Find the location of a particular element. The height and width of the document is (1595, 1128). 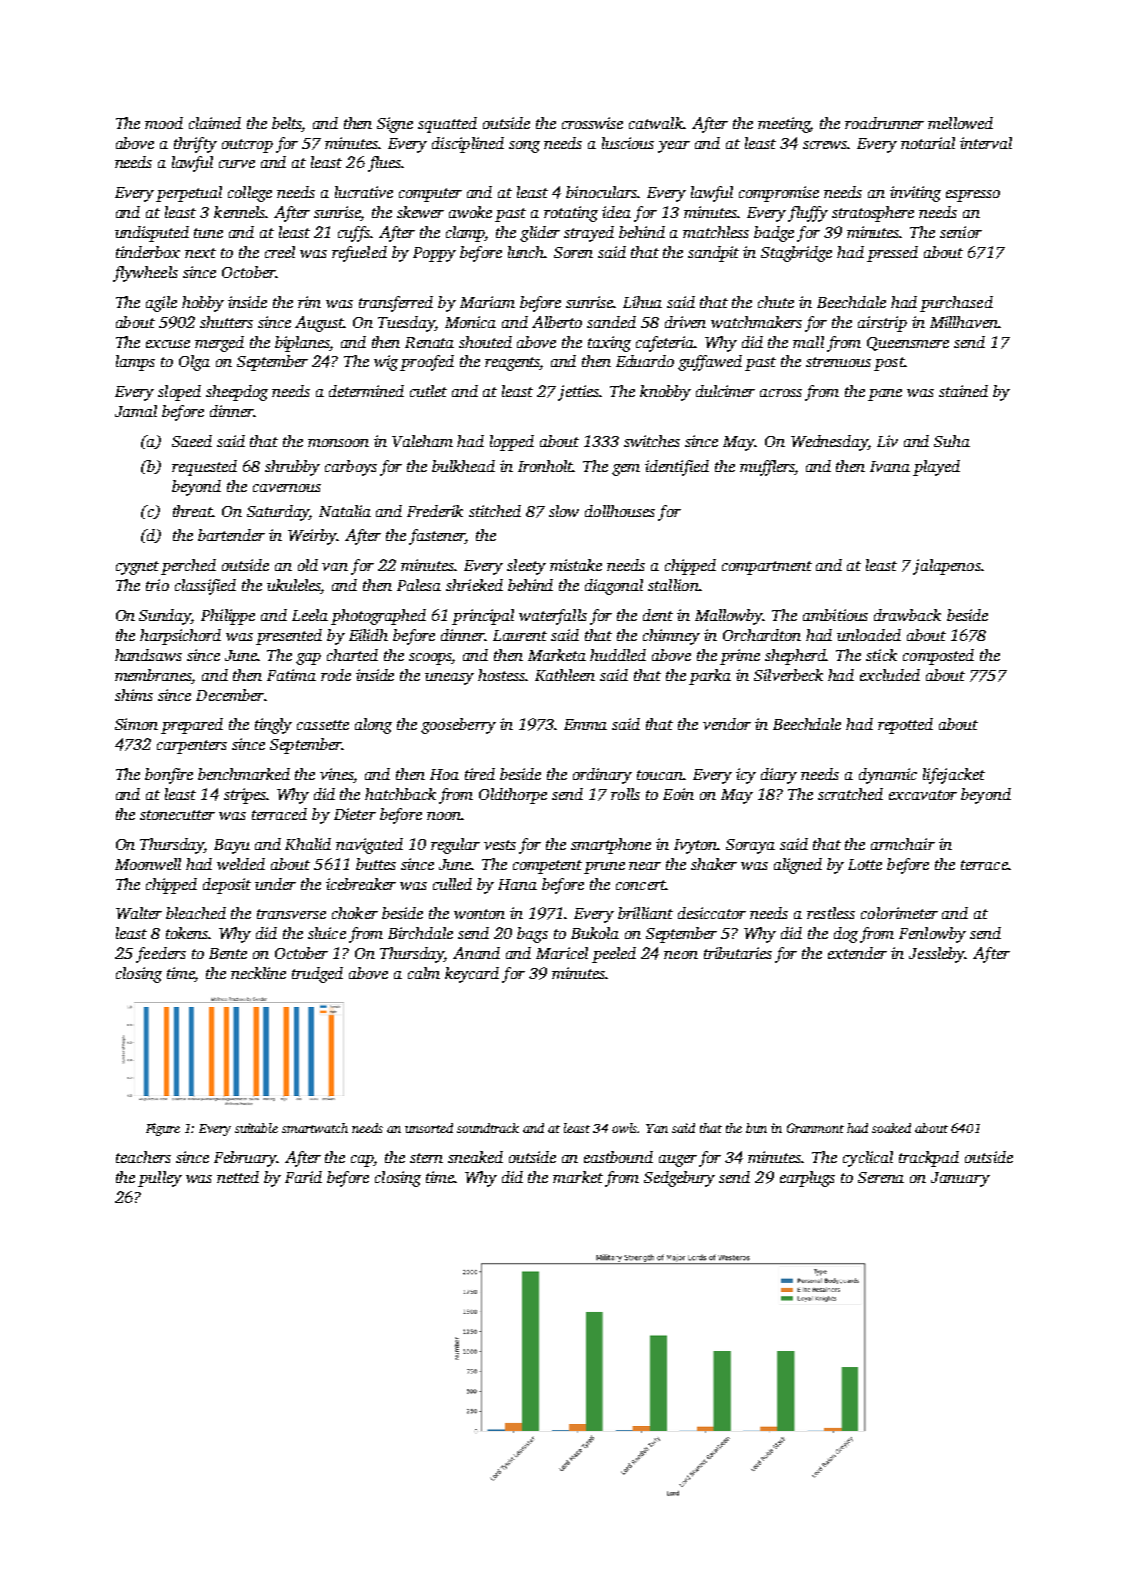

scratched is located at coordinates (850, 794).
